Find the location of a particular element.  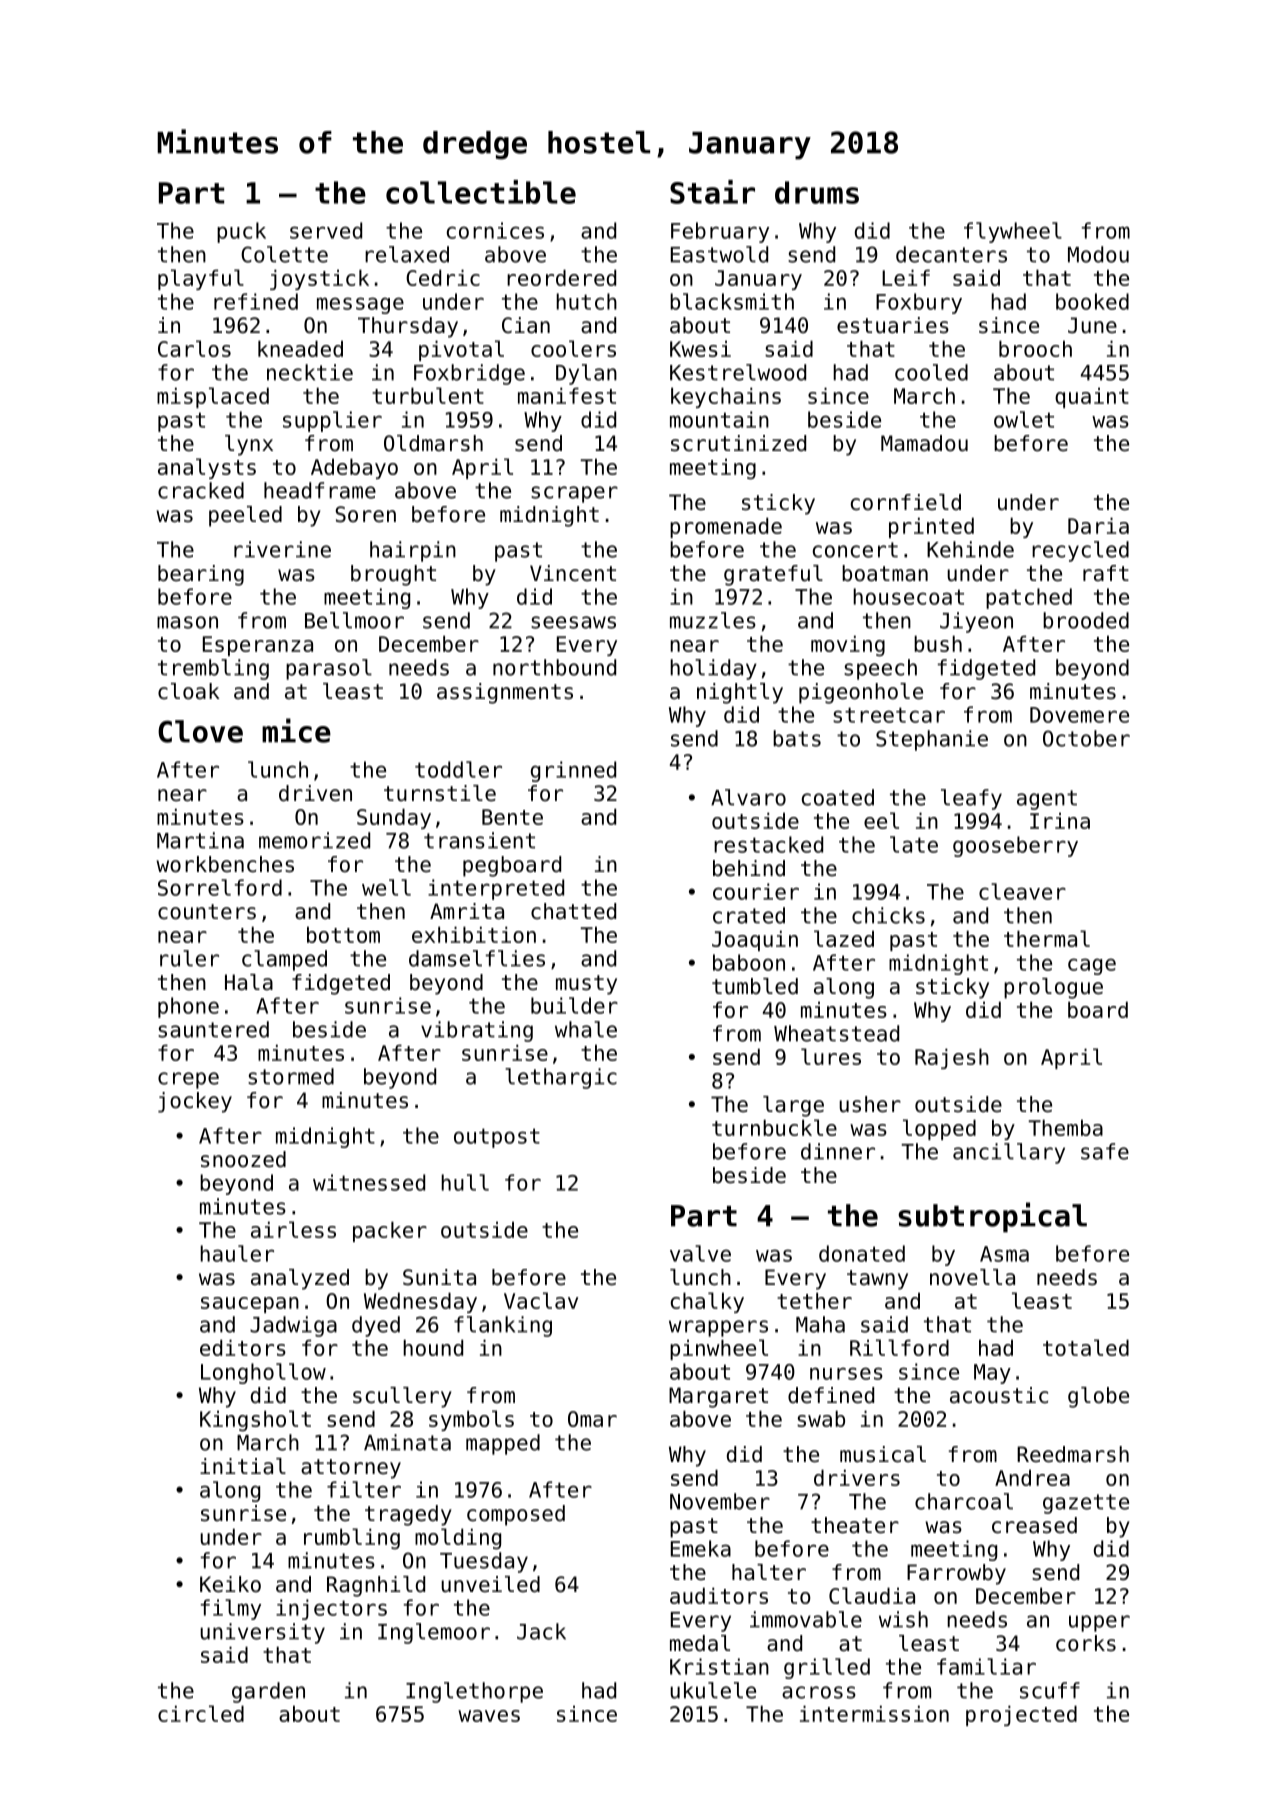

flywheel is located at coordinates (1013, 232).
